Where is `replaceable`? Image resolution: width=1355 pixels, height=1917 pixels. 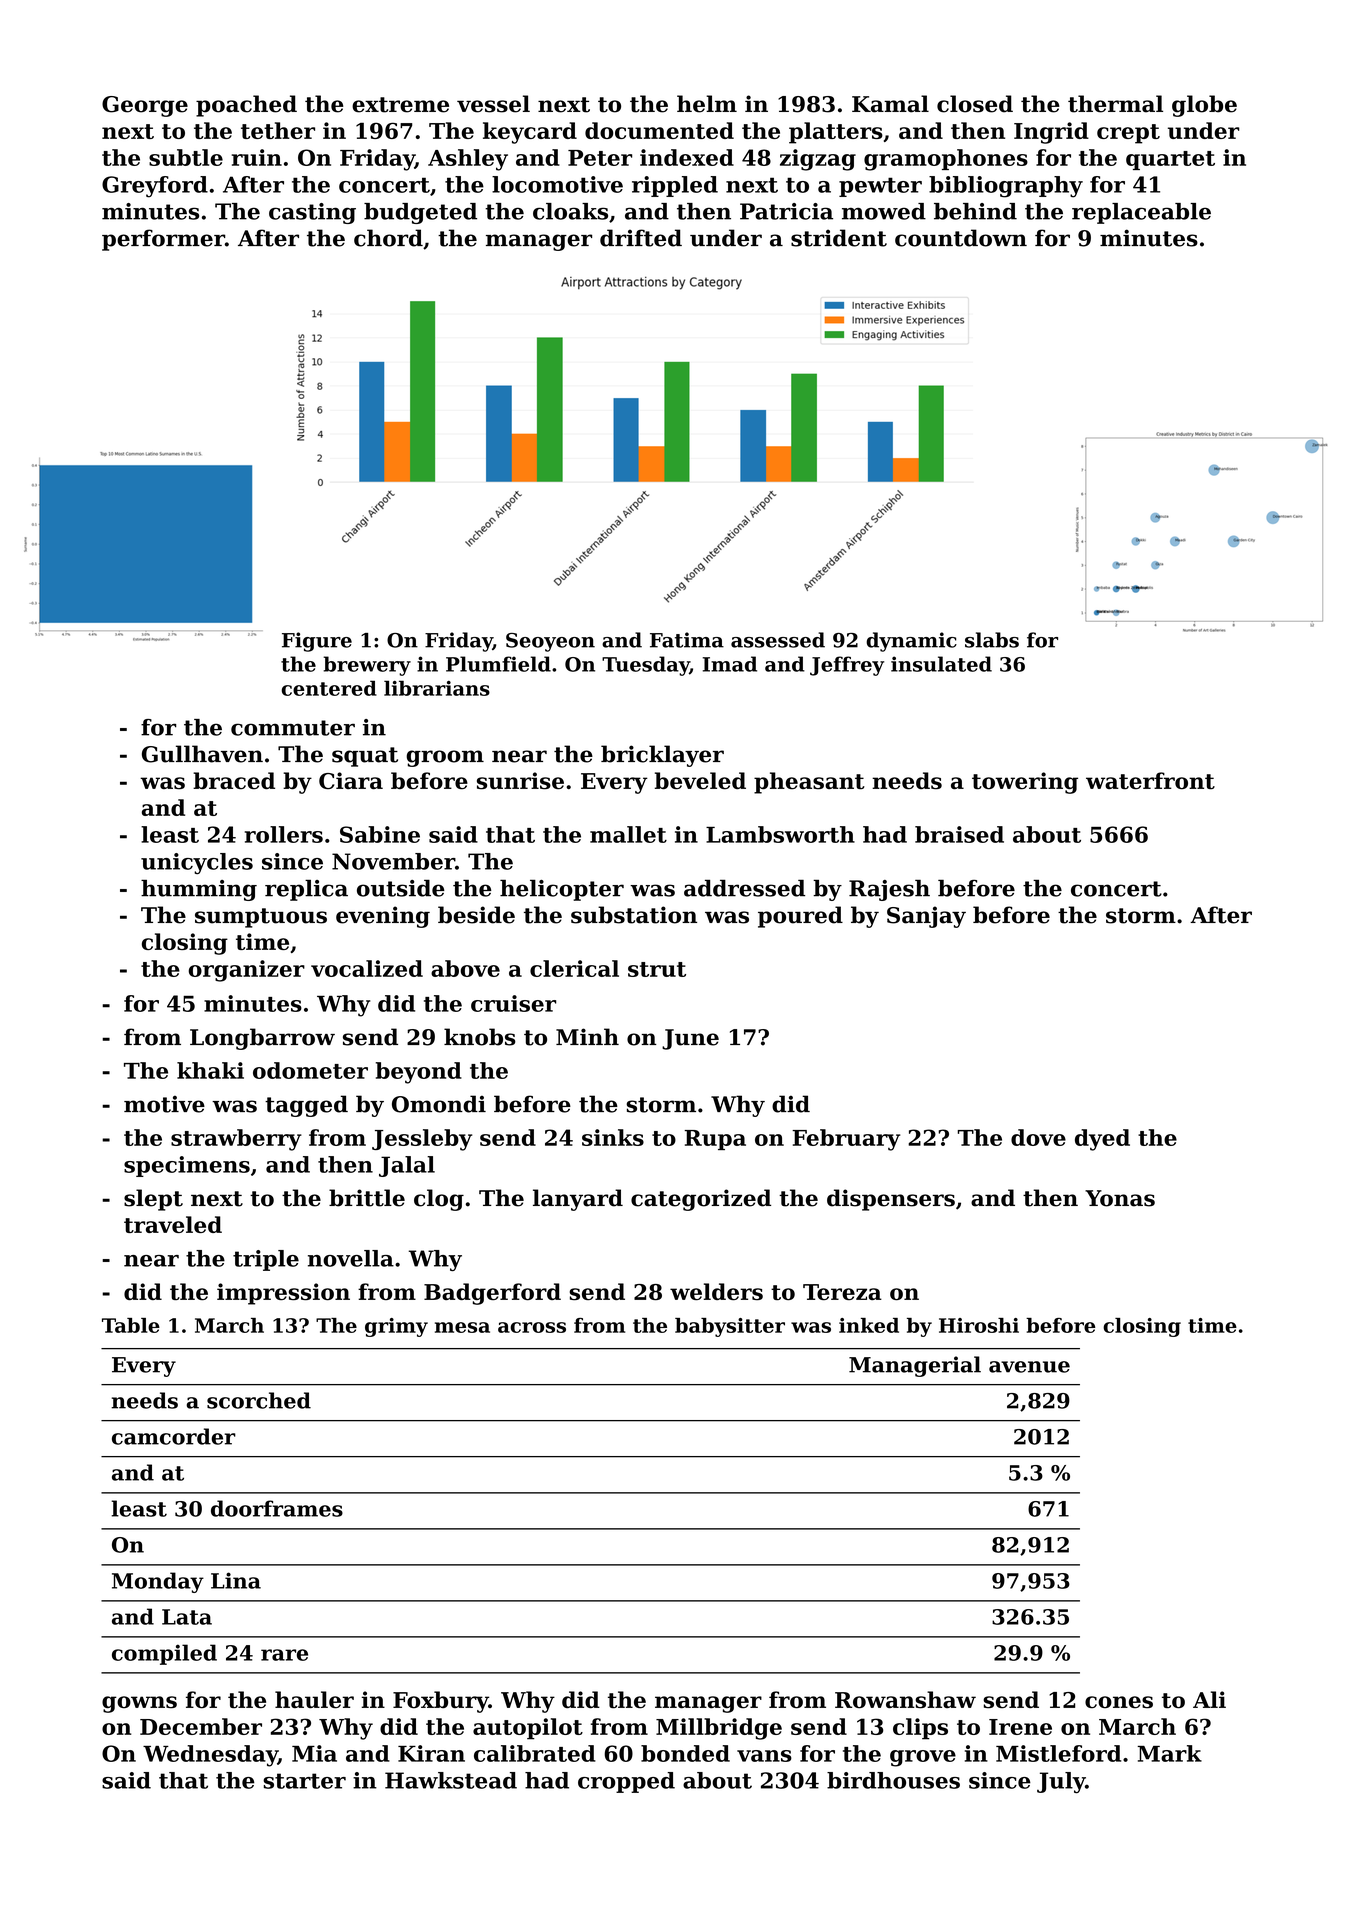
replaceable is located at coordinates (1141, 213).
